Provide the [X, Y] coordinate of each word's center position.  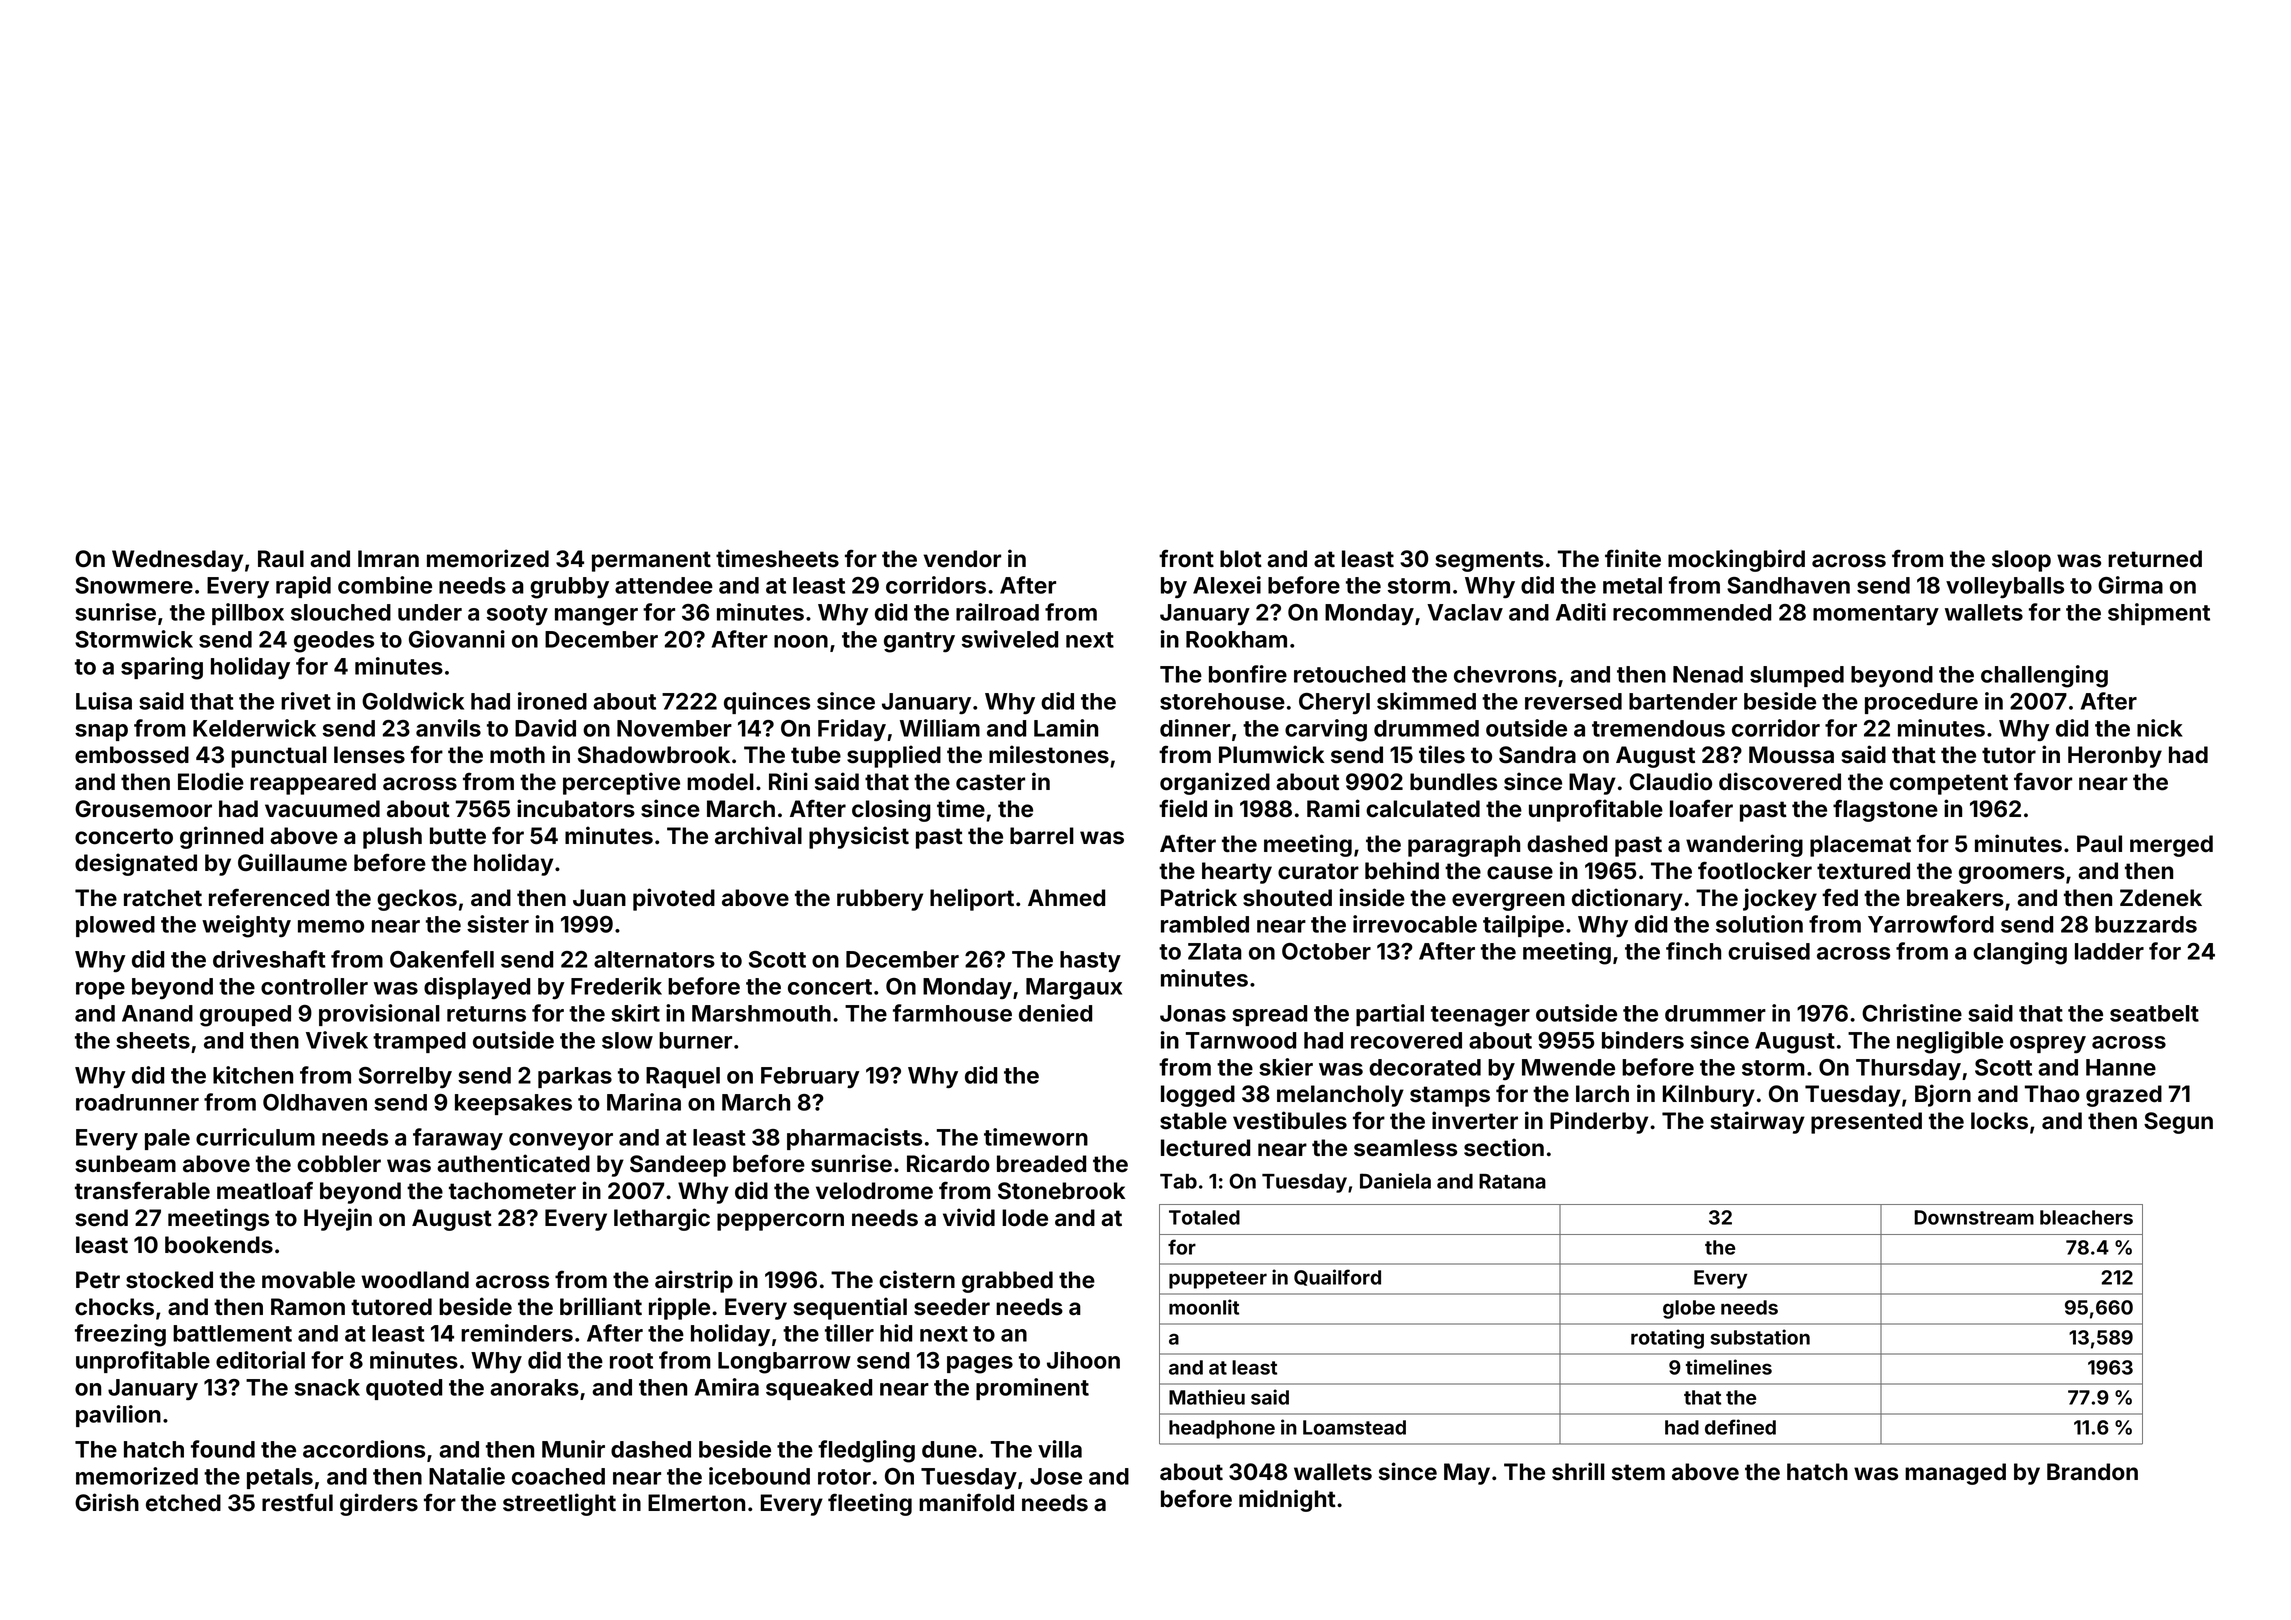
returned [2155, 559]
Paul [2099, 844]
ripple [679, 1308]
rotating [1667, 1339]
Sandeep [678, 1166]
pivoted [674, 899]
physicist [859, 837]
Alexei [1227, 585]
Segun [2178, 1123]
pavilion [118, 1416]
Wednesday [177, 561]
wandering [1744, 845]
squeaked [819, 1389]
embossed [132, 755]
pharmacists [854, 1139]
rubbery [880, 900]
